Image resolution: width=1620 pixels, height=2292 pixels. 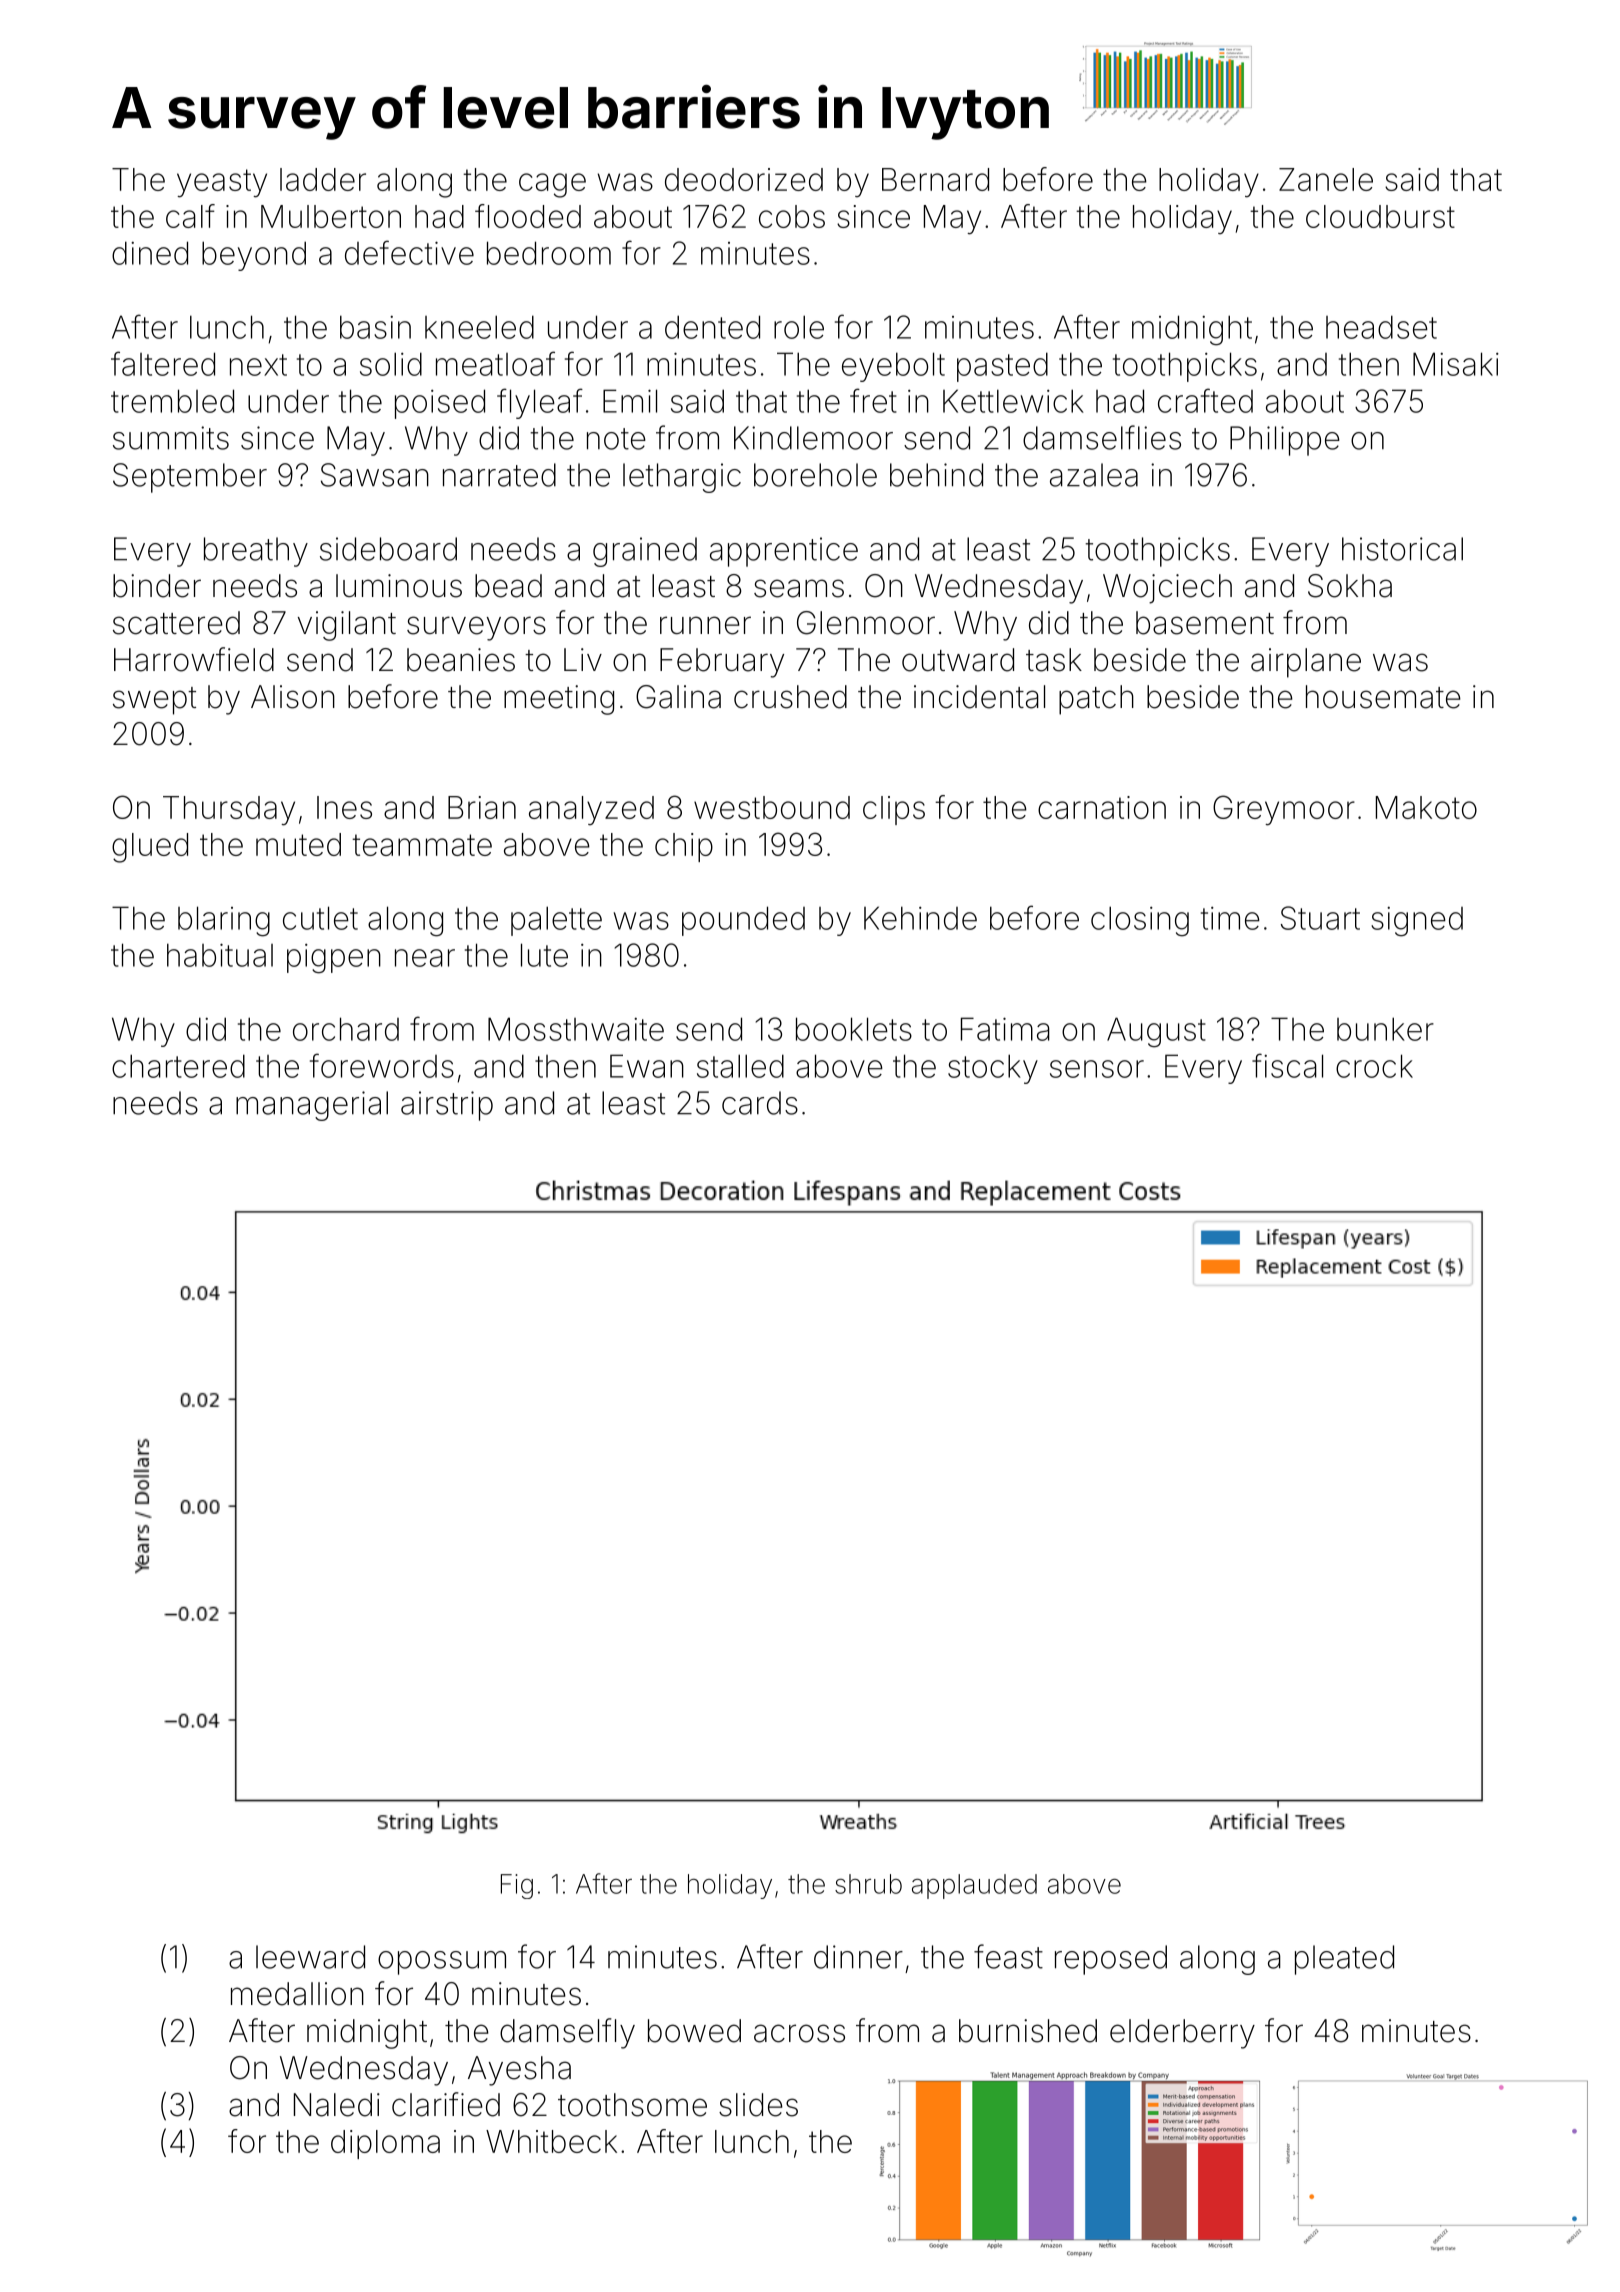 What do you see at coordinates (645, 552) in the screenshot?
I see `grained` at bounding box center [645, 552].
